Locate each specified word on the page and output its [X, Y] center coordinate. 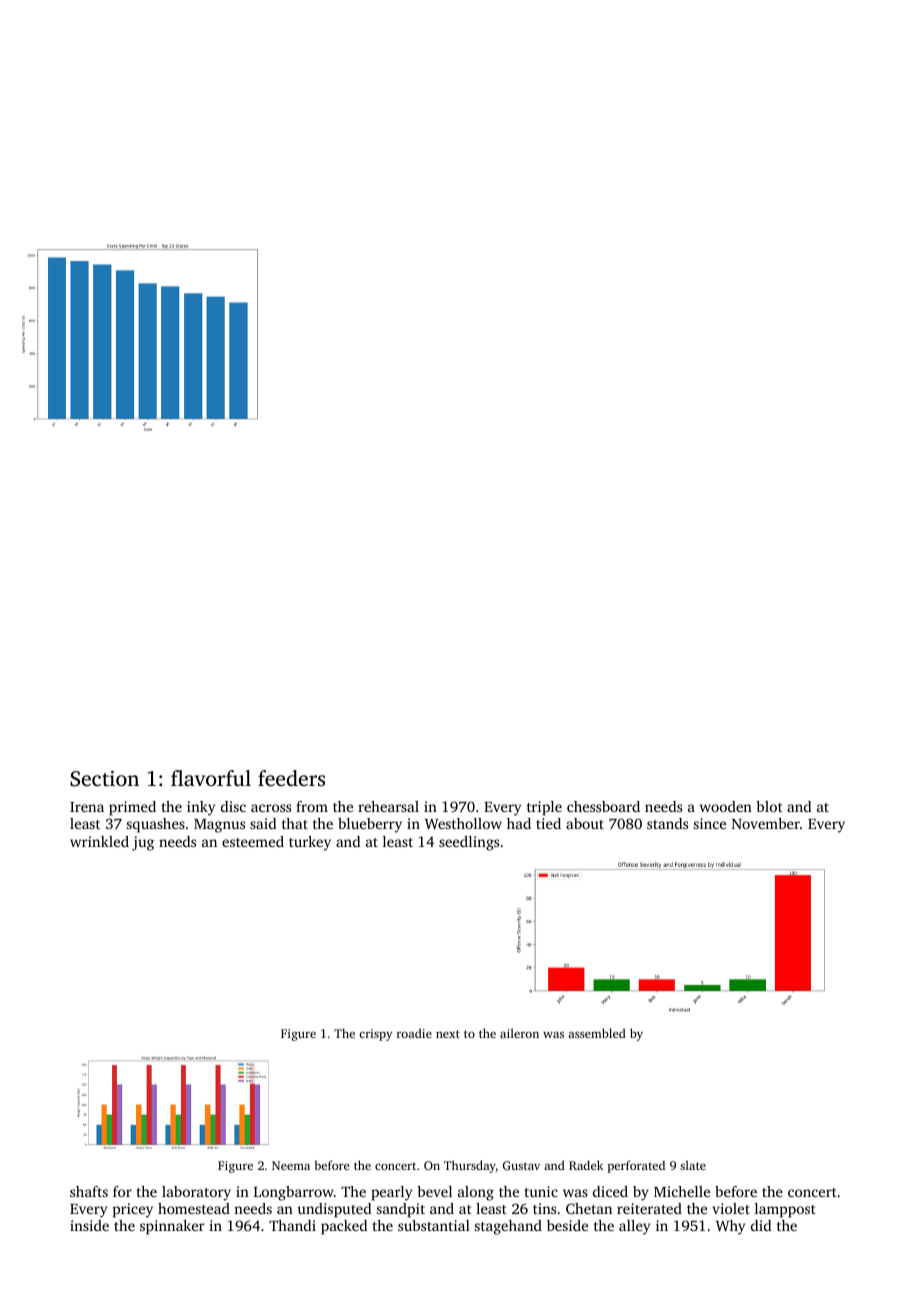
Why [730, 1227]
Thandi [292, 1225]
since [710, 823]
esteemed [253, 841]
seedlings [469, 843]
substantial [434, 1225]
